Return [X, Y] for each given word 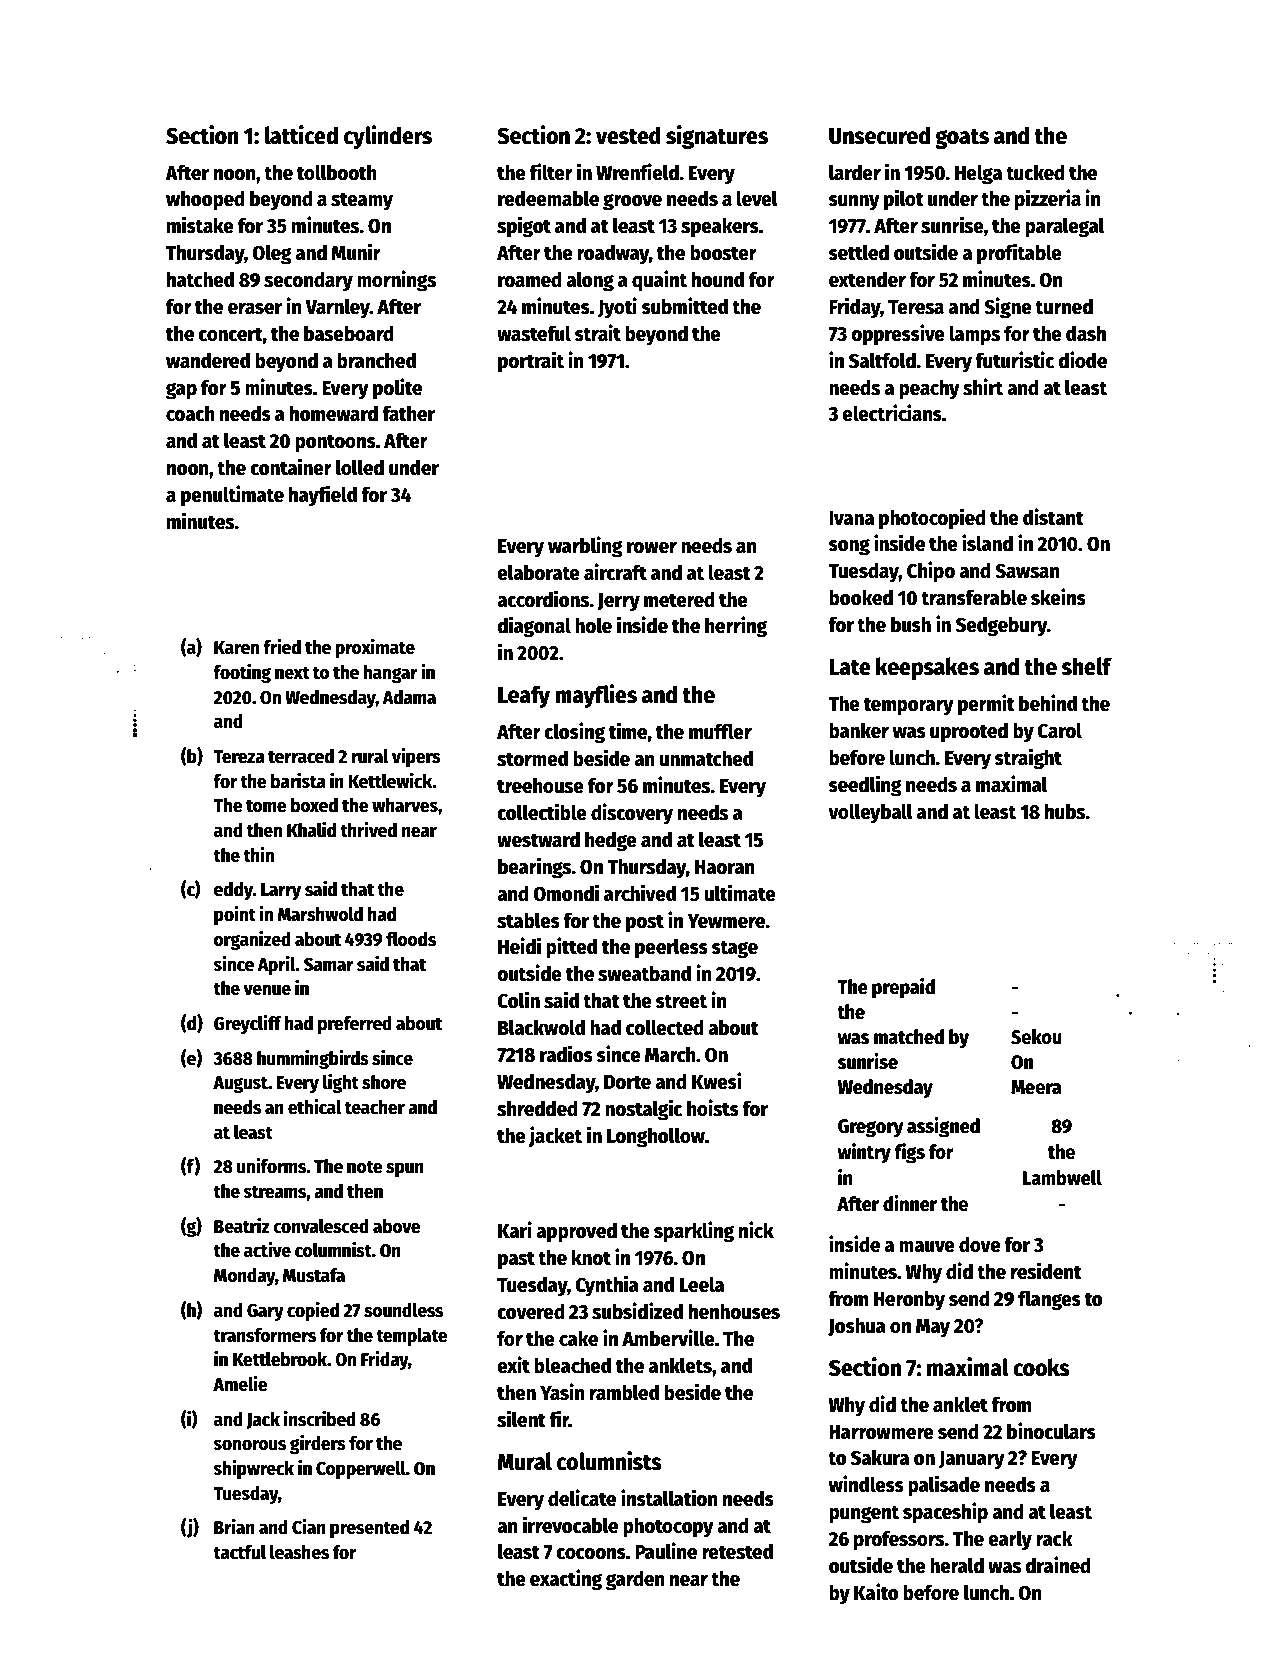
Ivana [851, 518]
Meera [1036, 1087]
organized [252, 940]
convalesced [321, 1226]
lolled [360, 467]
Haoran [725, 867]
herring [736, 627]
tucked [1035, 172]
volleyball [870, 813]
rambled [624, 1392]
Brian [234, 1527]
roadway [613, 254]
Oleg [272, 254]
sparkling [694, 1232]
